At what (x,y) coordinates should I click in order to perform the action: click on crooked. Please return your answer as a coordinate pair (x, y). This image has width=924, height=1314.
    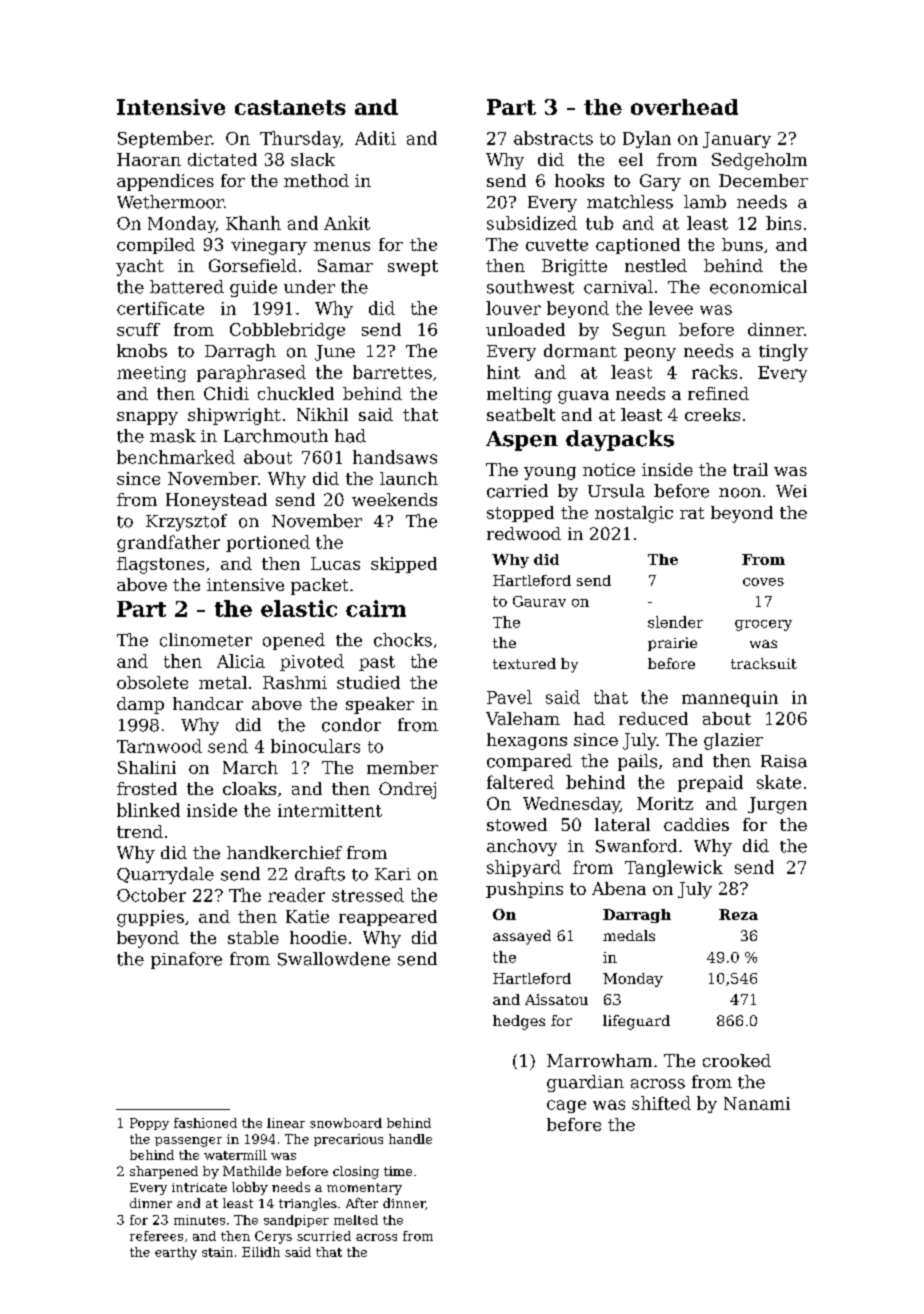
    Looking at the image, I should click on (737, 1060).
